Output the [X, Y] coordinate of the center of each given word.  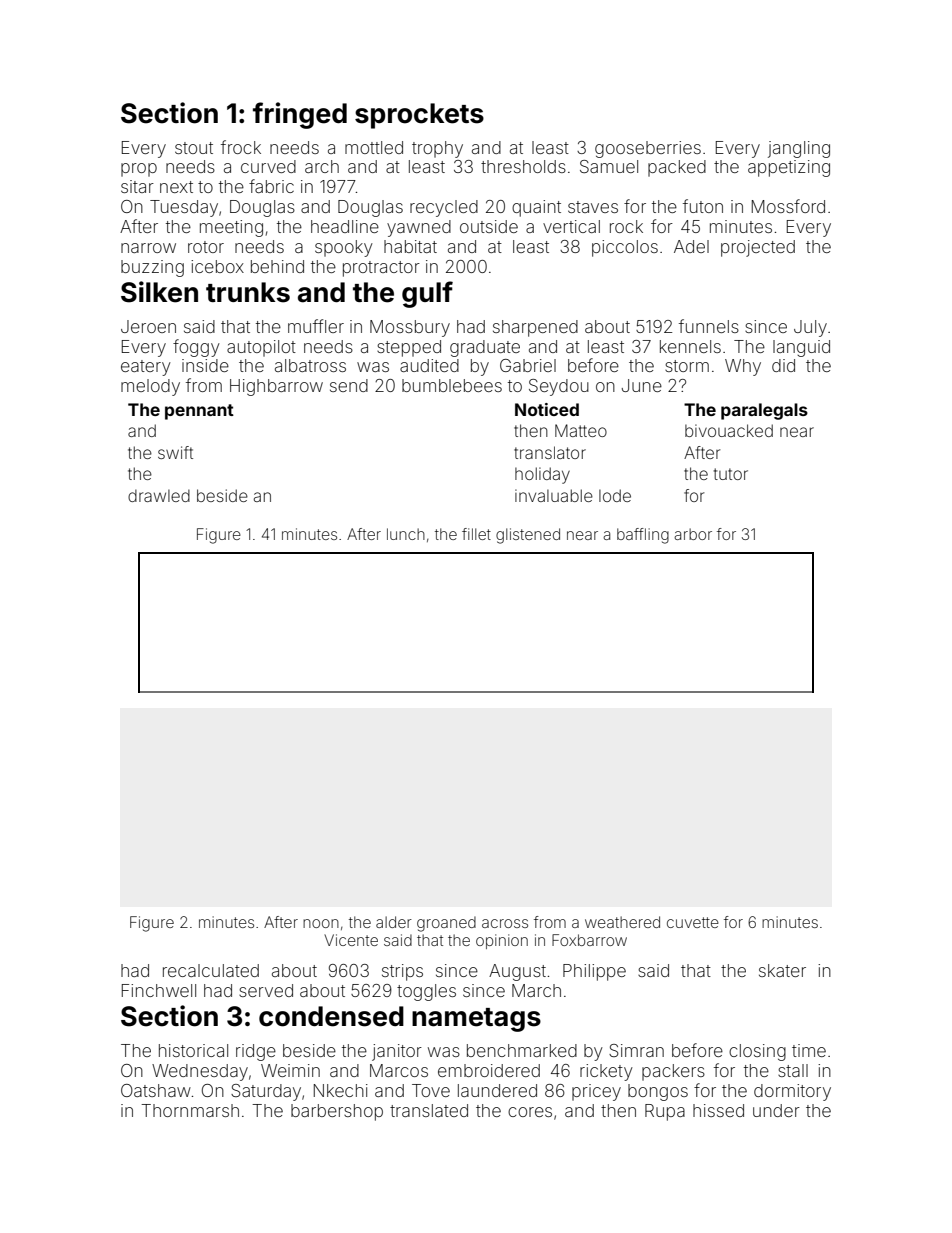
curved [268, 166]
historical [193, 1050]
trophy [437, 149]
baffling [643, 536]
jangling [799, 149]
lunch [406, 534]
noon [321, 923]
